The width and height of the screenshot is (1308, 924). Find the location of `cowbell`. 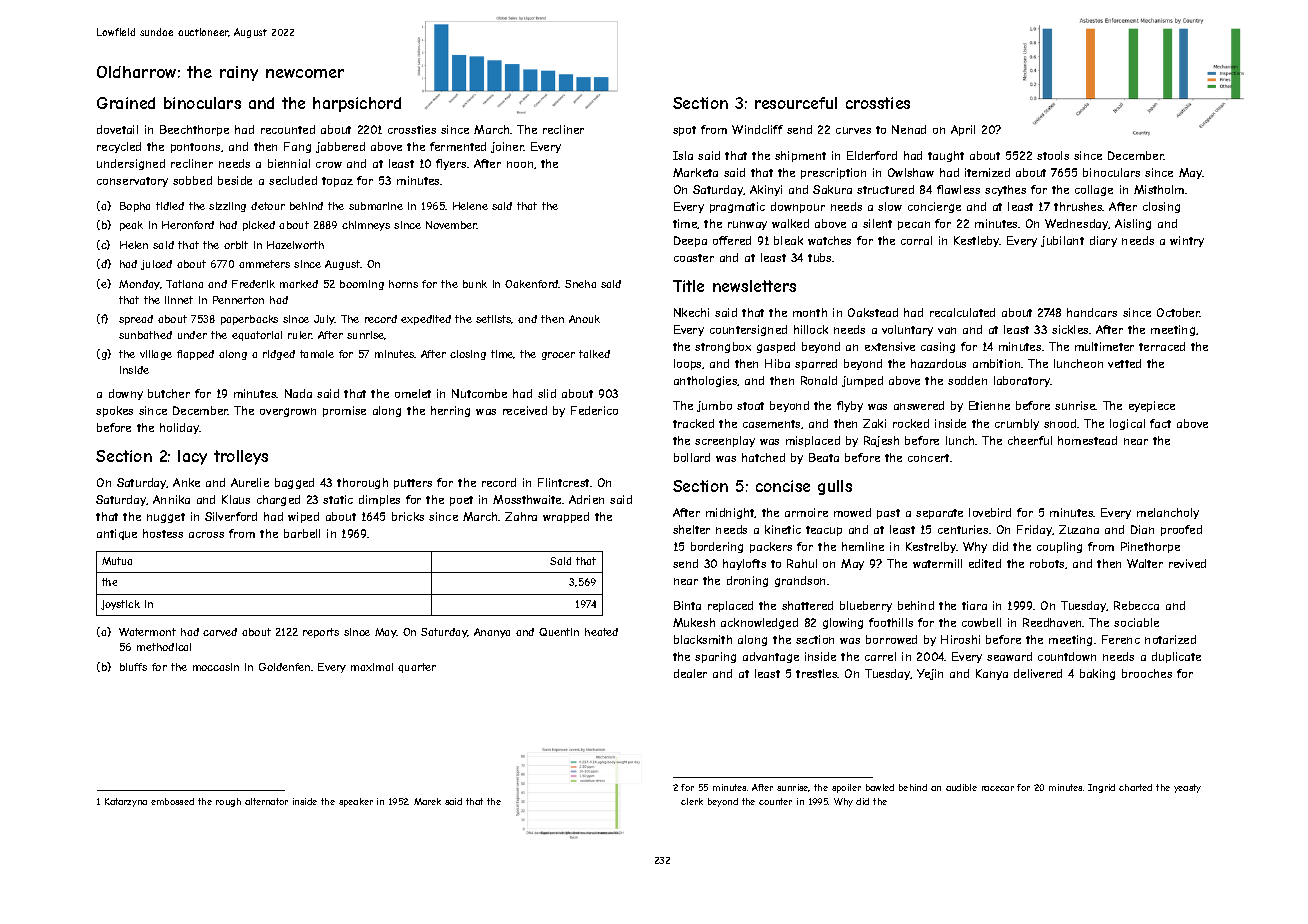

cowbell is located at coordinates (981, 622).
